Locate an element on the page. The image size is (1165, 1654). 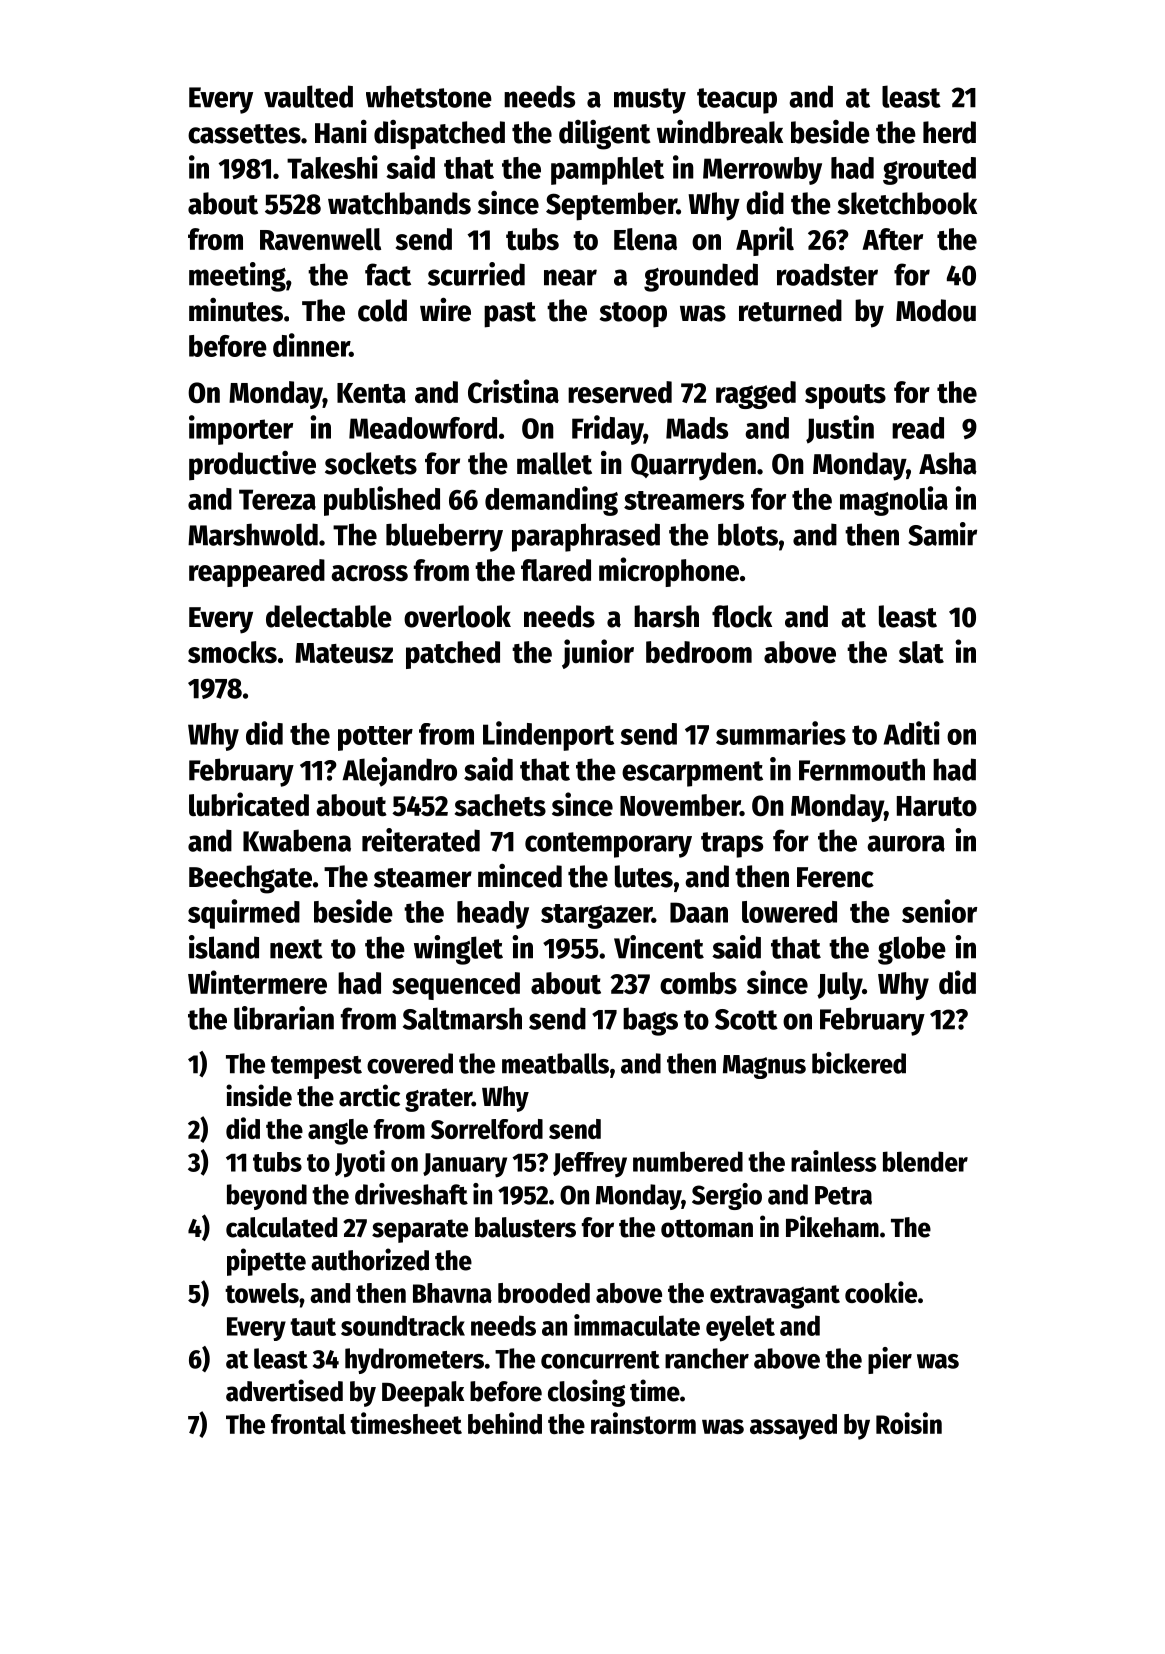
meatballs is located at coordinates (555, 1063).
